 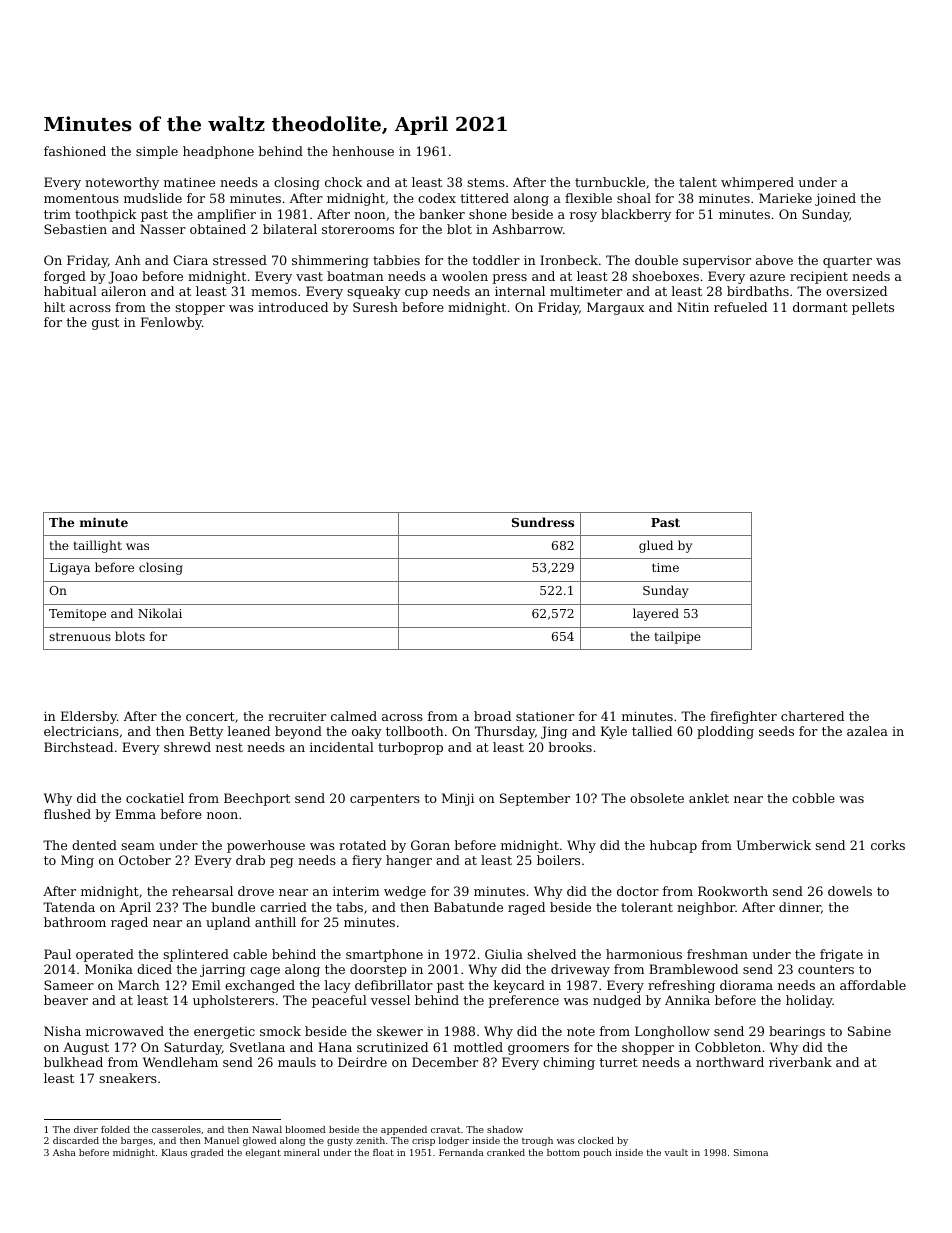 I want to click on tailpipe, so click(x=677, y=637).
